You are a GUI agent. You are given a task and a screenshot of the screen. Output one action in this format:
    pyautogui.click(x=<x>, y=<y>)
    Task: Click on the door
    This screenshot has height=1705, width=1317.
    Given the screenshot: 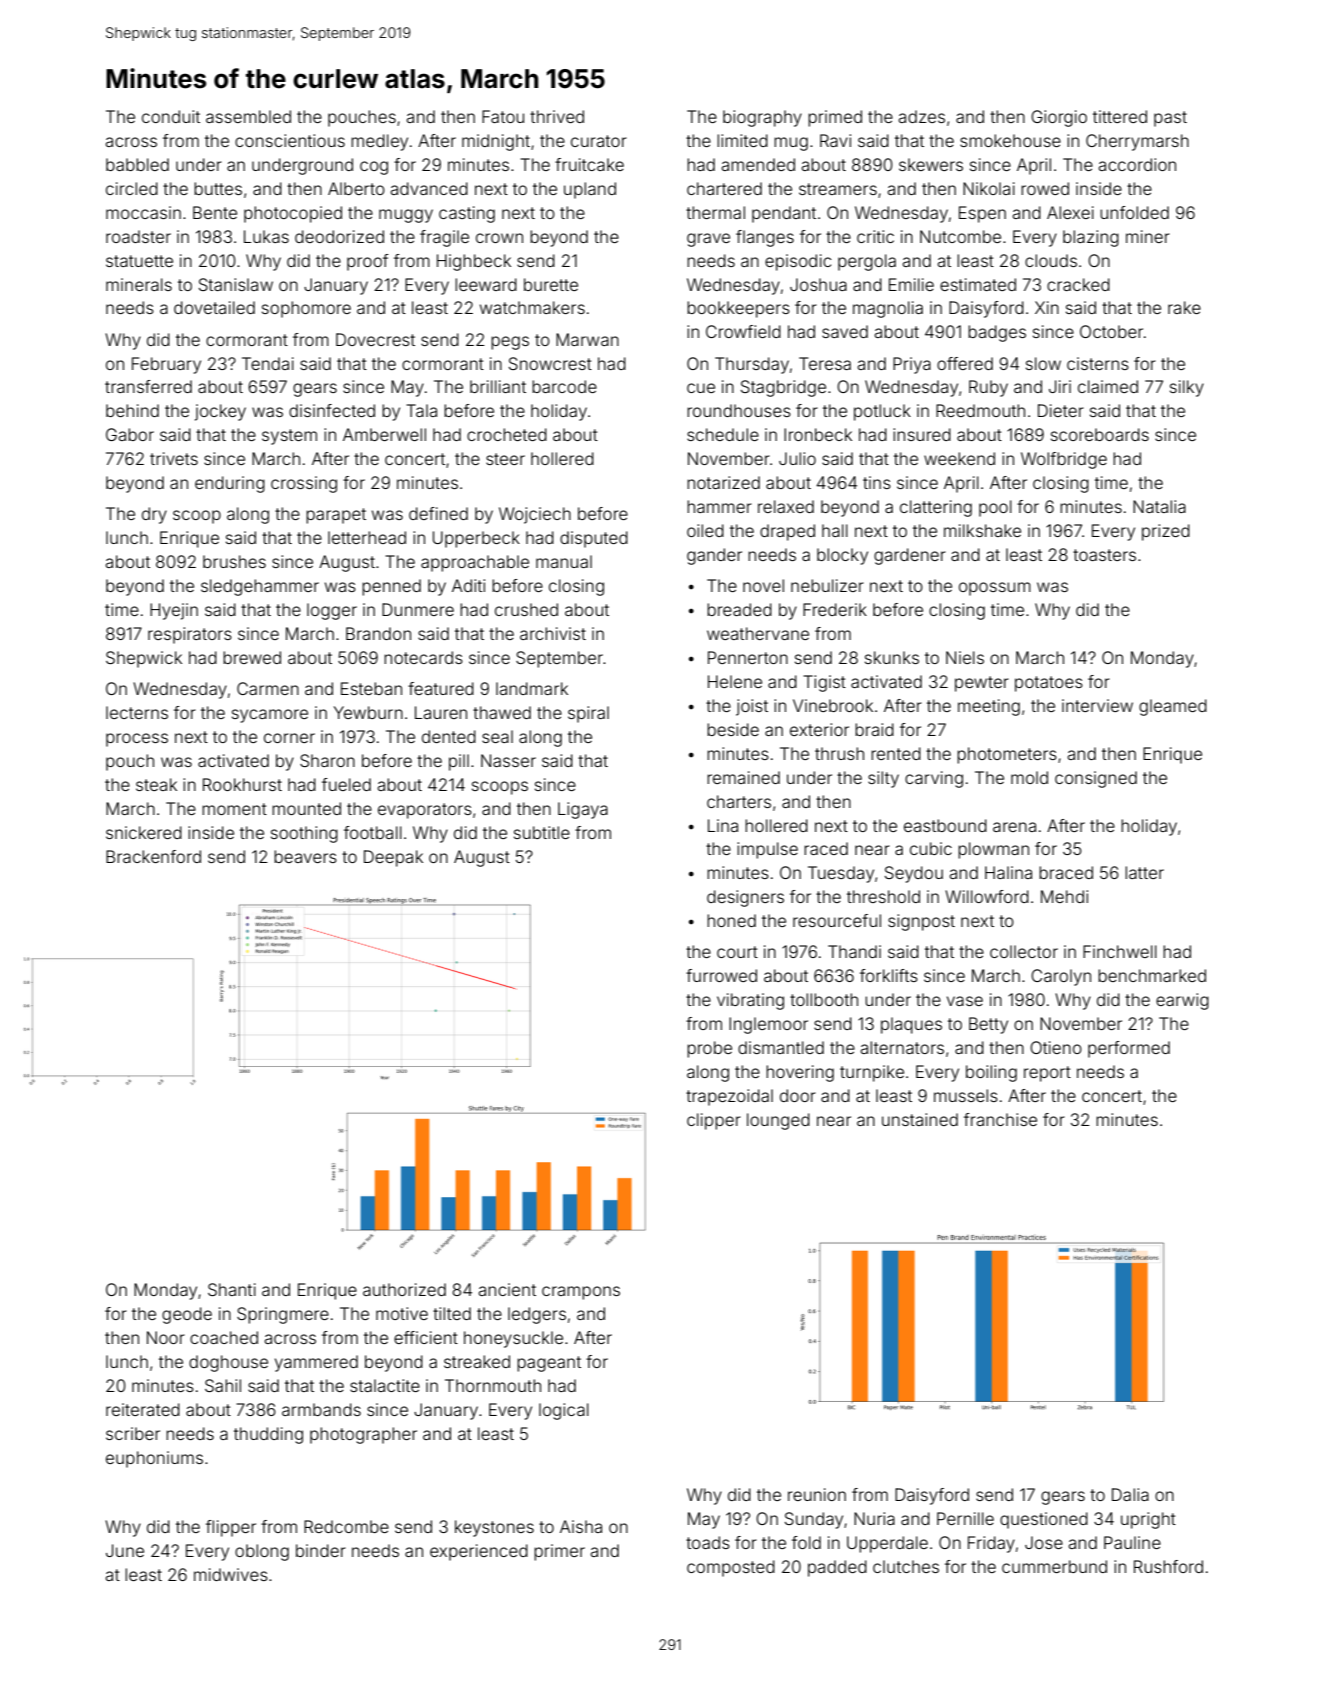 What is the action you would take?
    pyautogui.click(x=798, y=1095)
